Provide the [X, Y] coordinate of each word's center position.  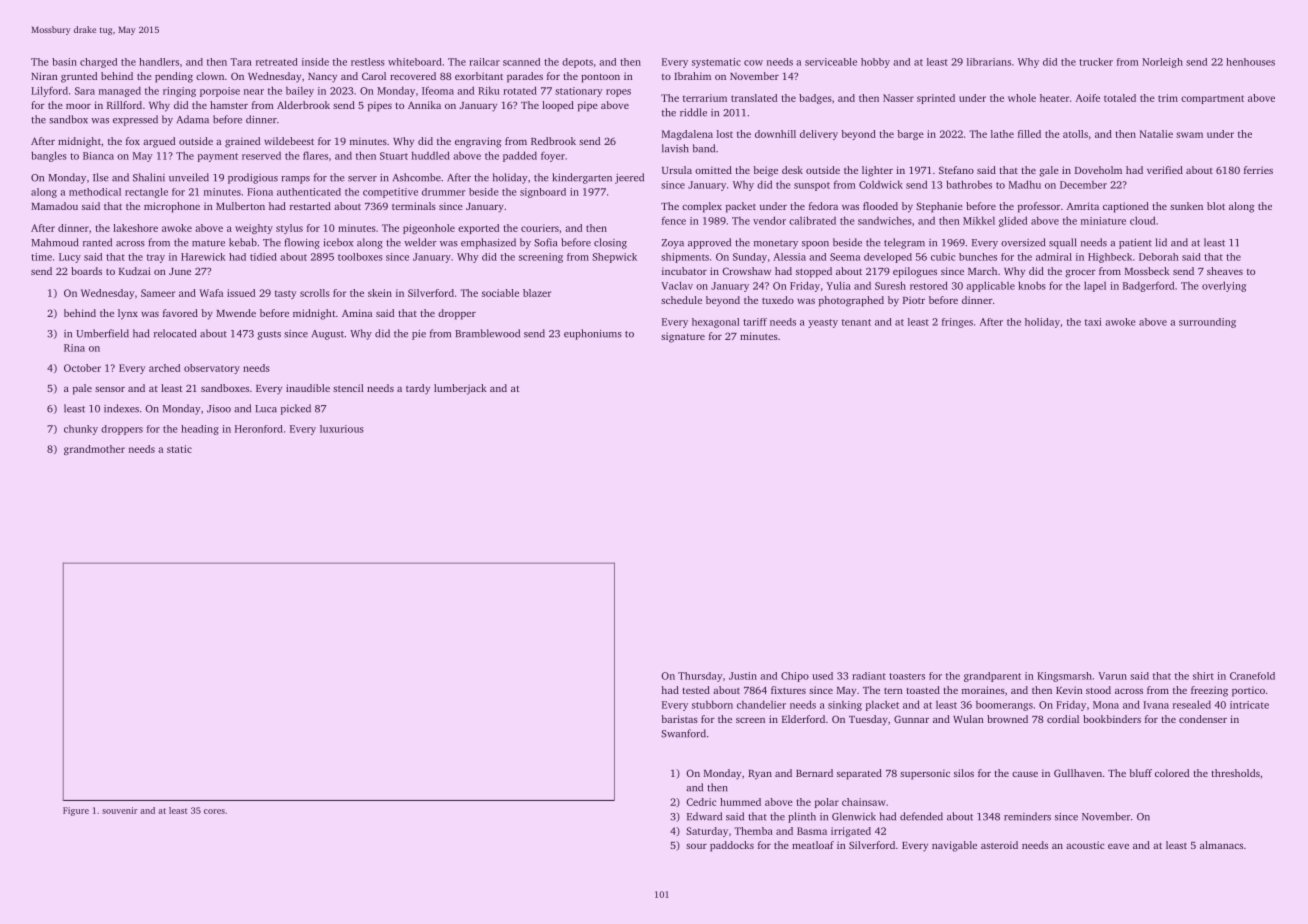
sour [696, 846]
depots [577, 63]
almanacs [1221, 845]
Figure [76, 811]
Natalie [1156, 134]
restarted [310, 206]
